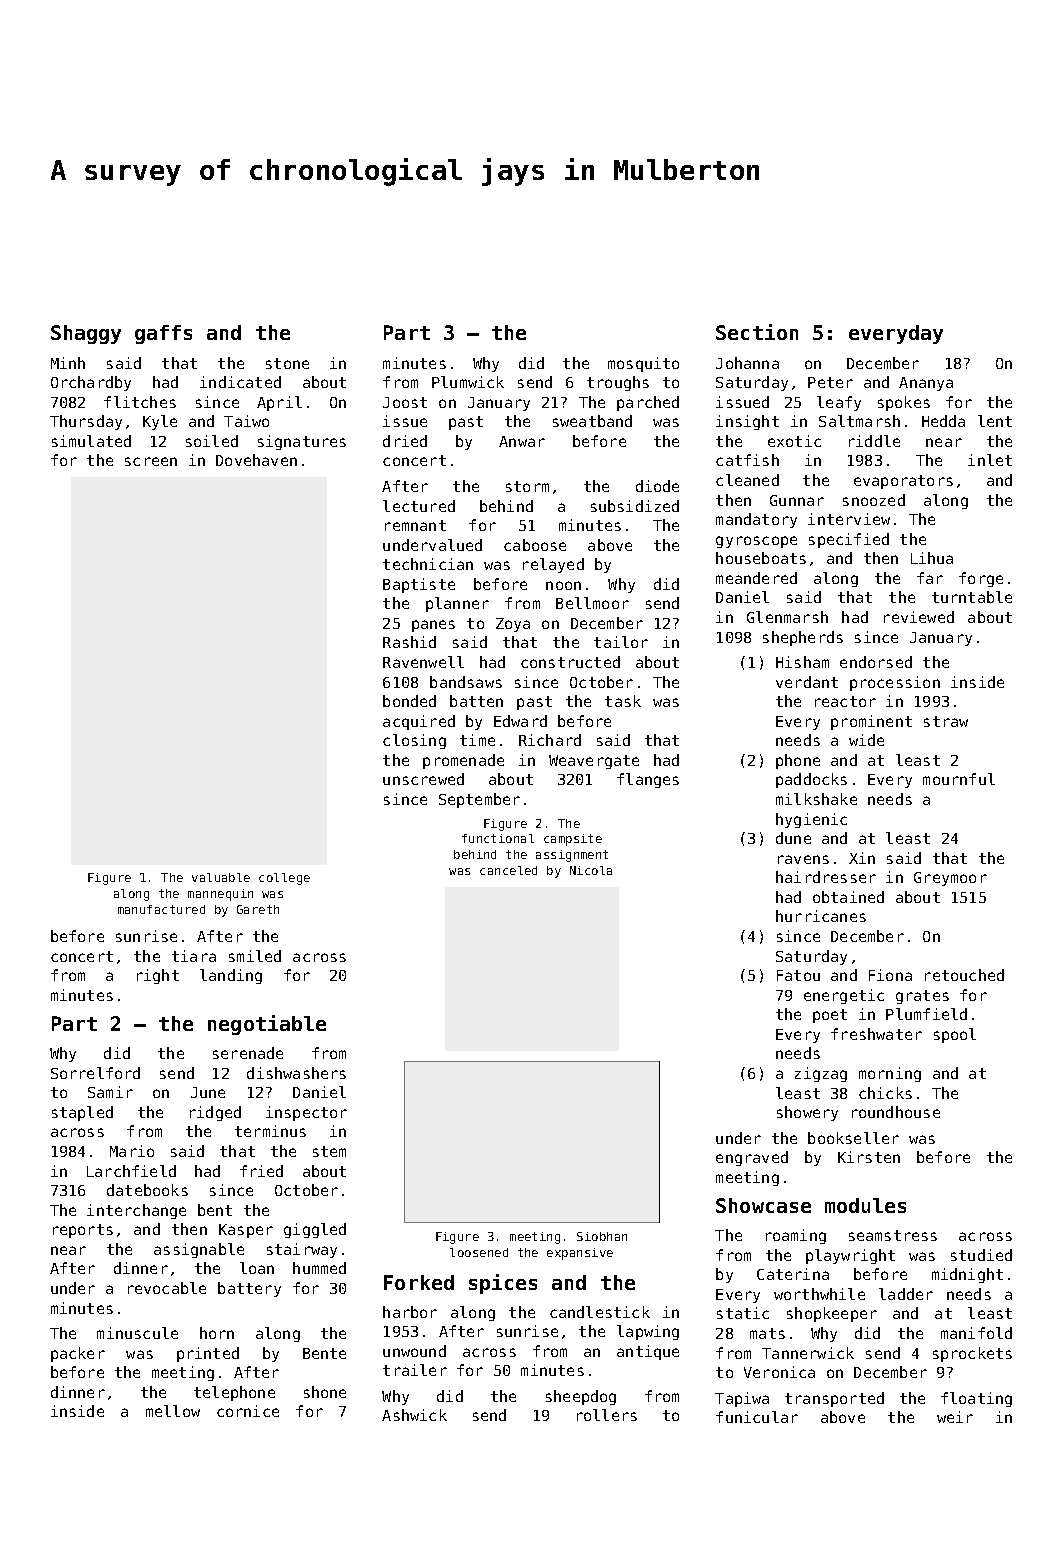  Describe the element at coordinates (479, 1252) in the document. I see `loosened` at that location.
